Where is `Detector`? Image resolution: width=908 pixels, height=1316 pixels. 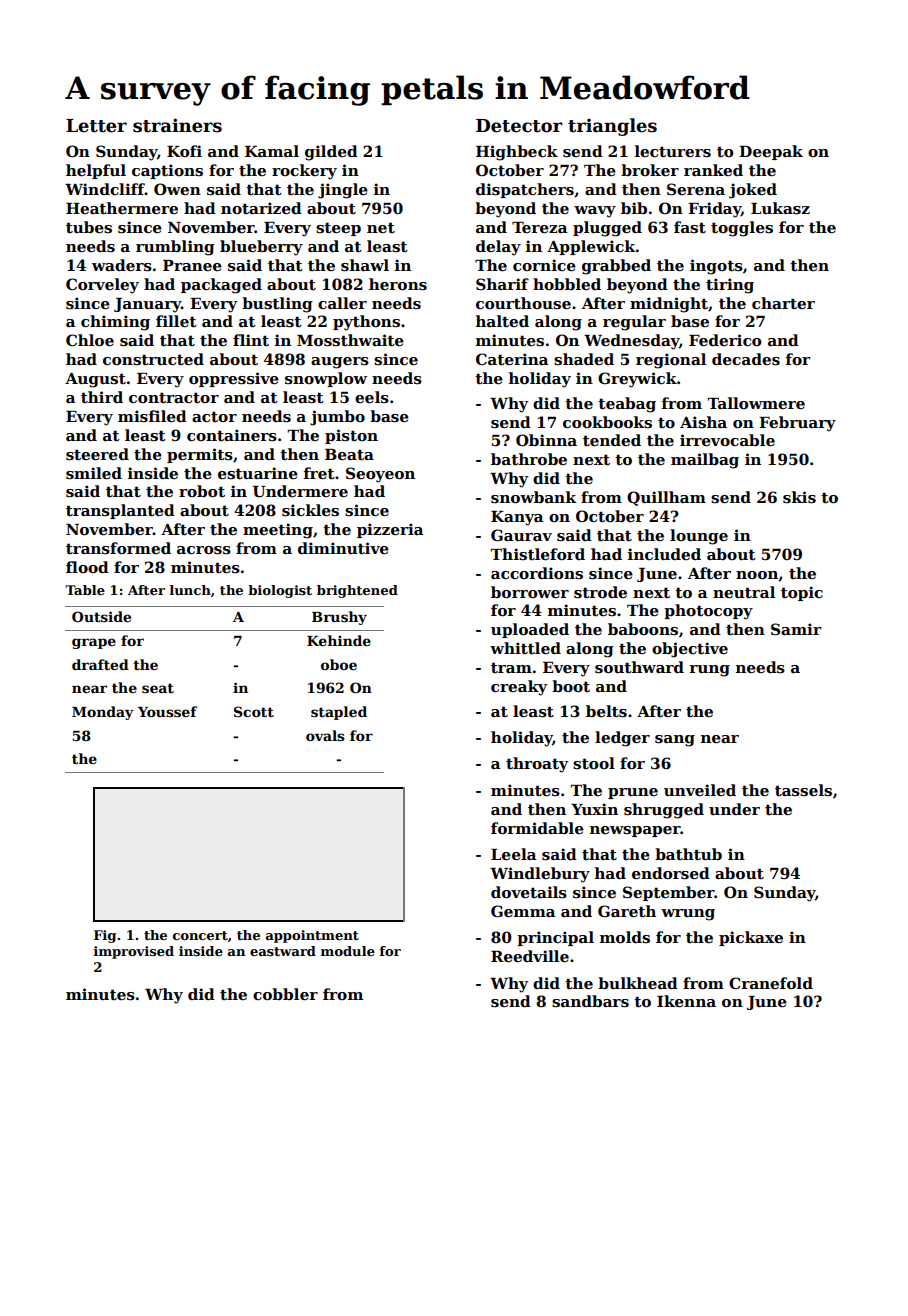 Detector is located at coordinates (519, 126).
